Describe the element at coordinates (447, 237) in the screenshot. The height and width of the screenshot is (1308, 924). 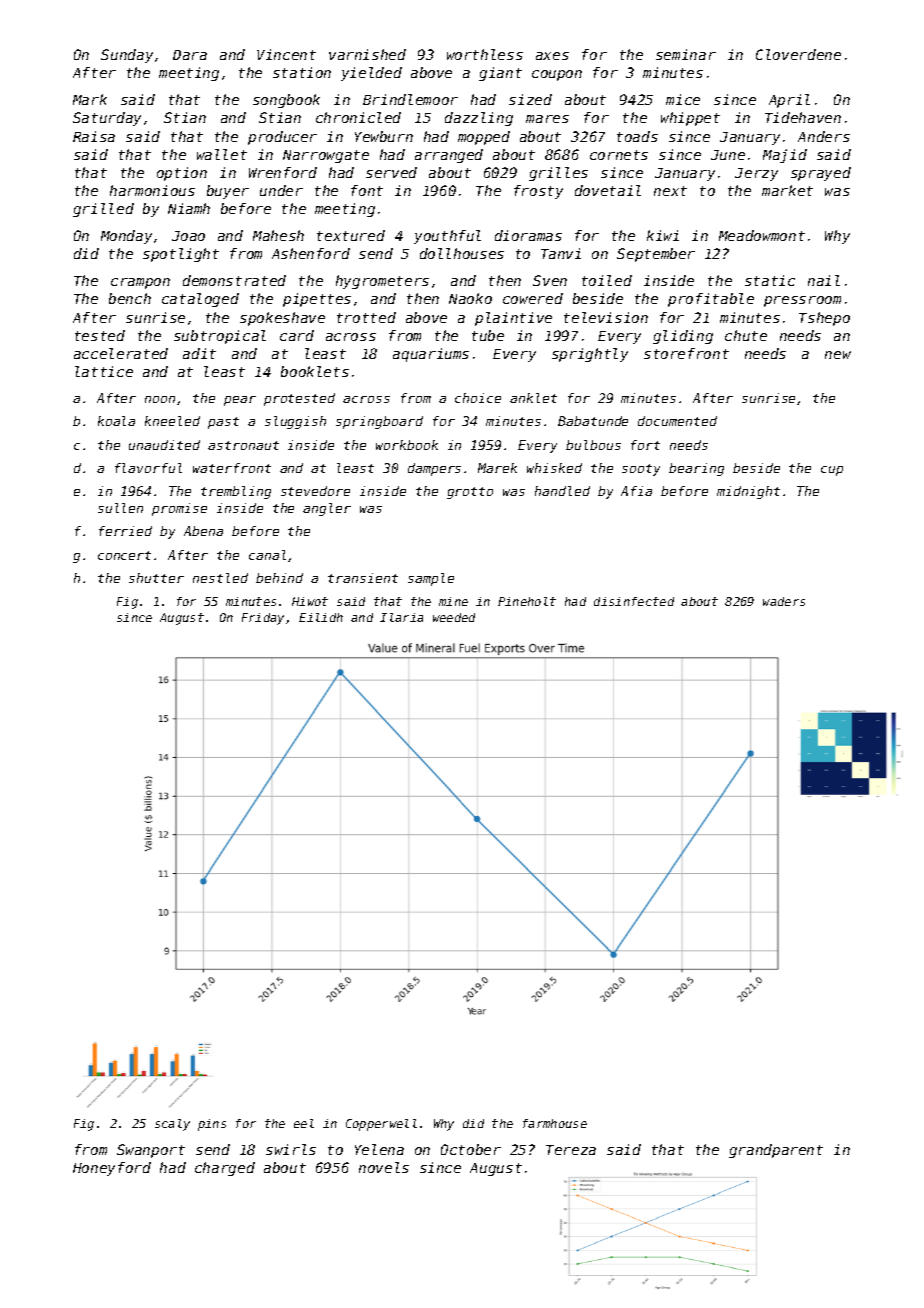
I see `youthful` at that location.
